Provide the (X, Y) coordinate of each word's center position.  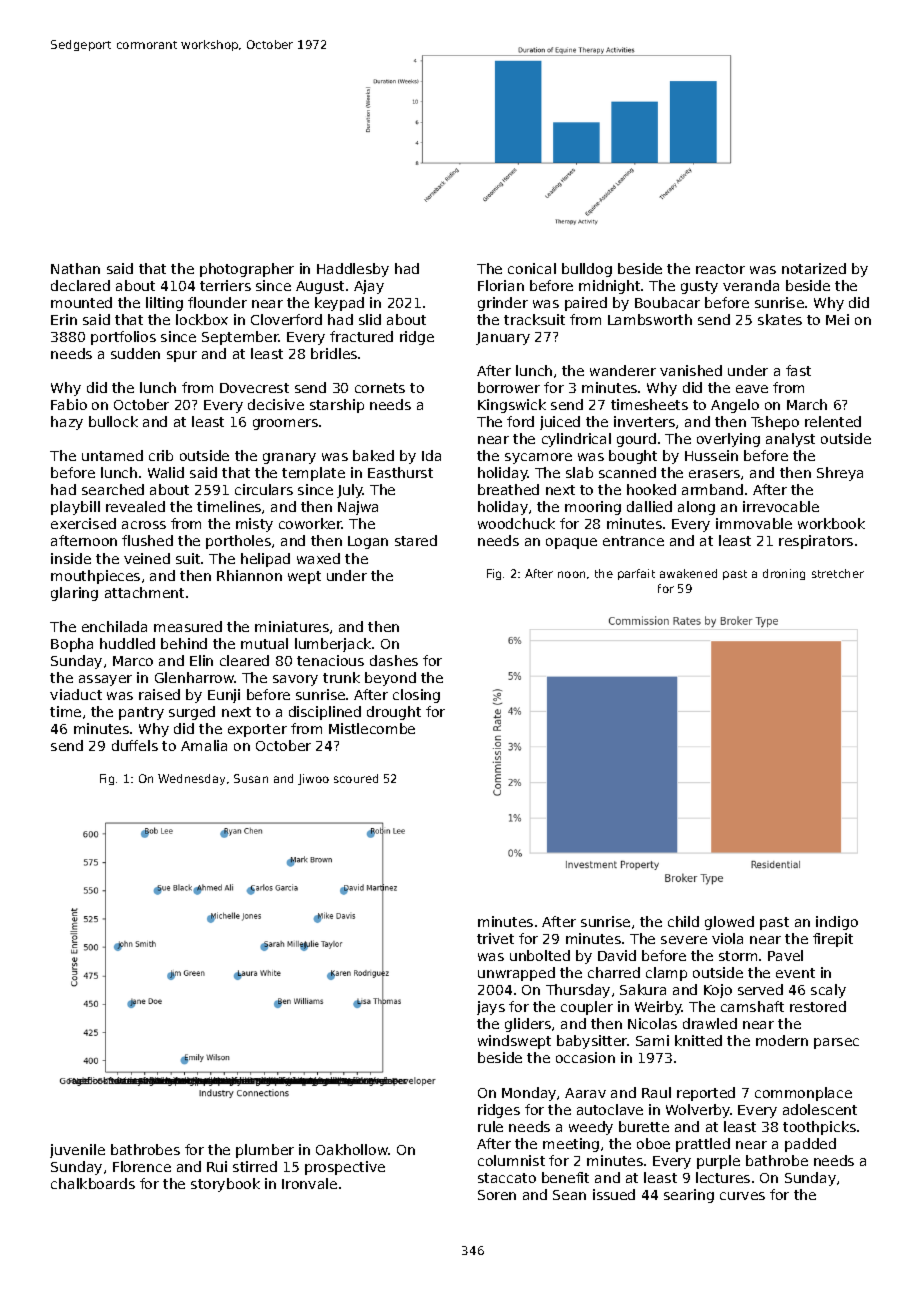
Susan (251, 778)
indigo (837, 923)
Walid (166, 472)
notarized (814, 268)
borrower (509, 387)
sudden (135, 353)
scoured (356, 778)
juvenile (77, 1151)
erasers (714, 474)
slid (370, 319)
